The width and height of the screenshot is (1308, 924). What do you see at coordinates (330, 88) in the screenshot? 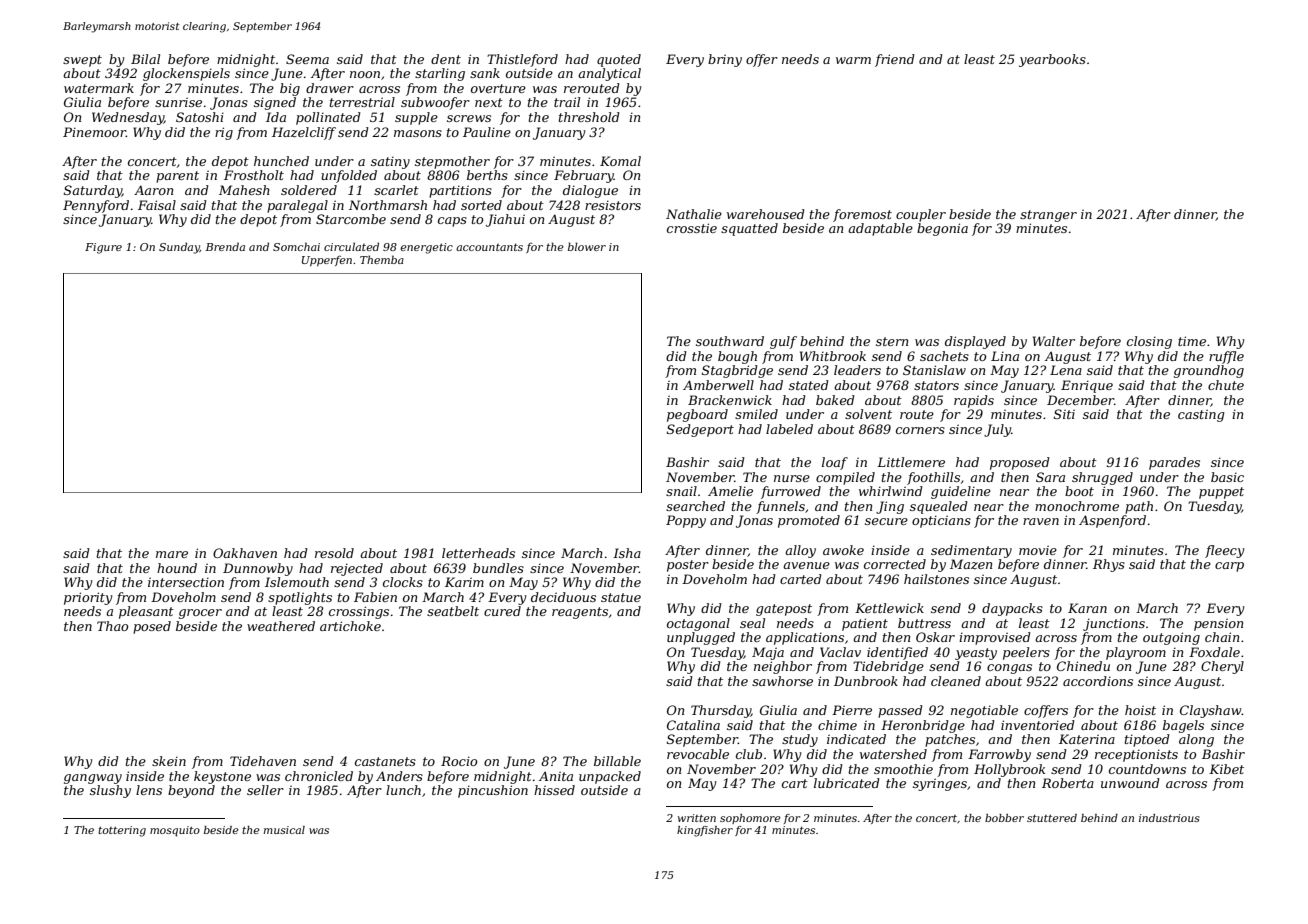
I see `drawer` at bounding box center [330, 88].
